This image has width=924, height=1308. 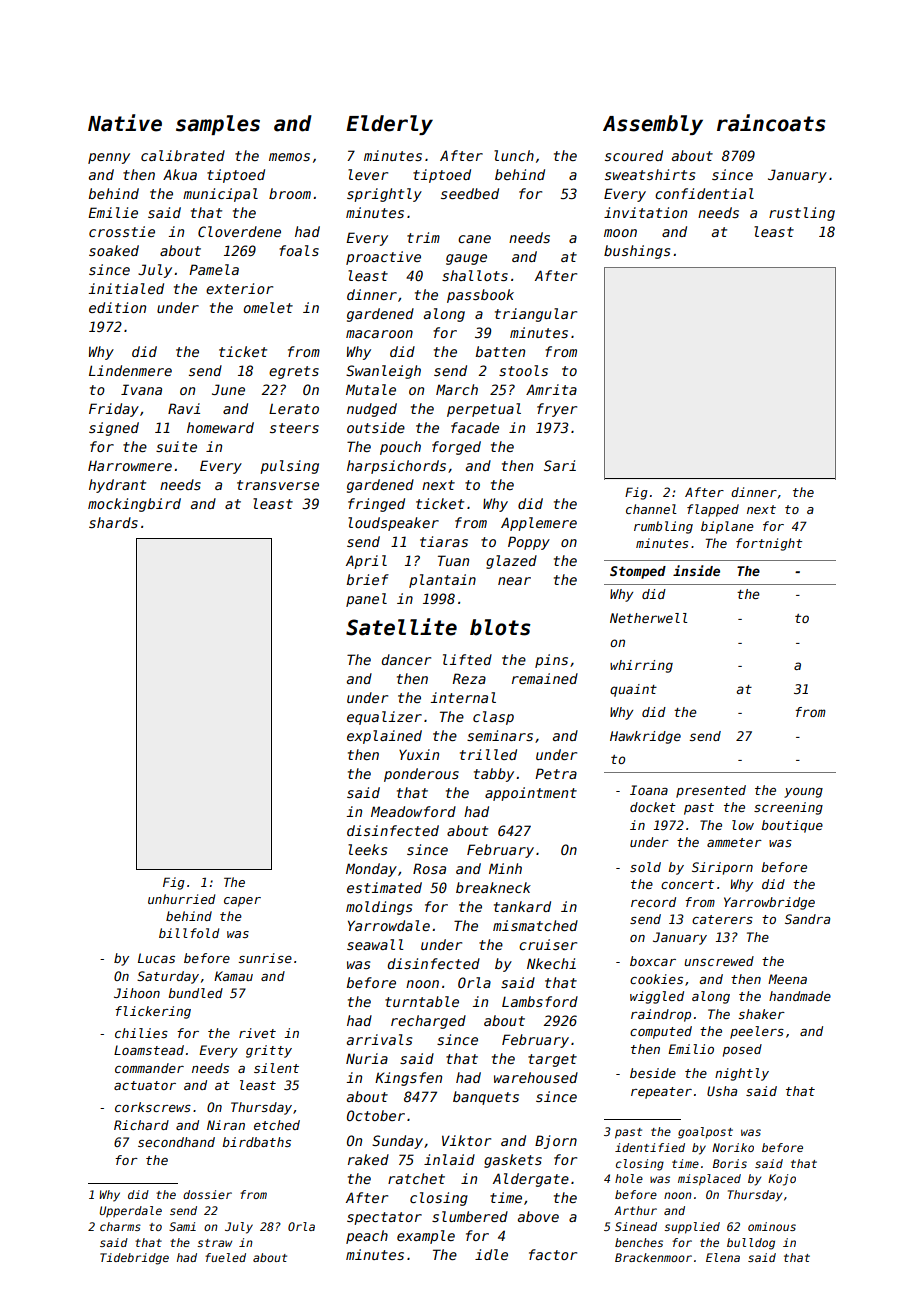 What do you see at coordinates (225, 1257) in the image?
I see `fueled` at bounding box center [225, 1257].
